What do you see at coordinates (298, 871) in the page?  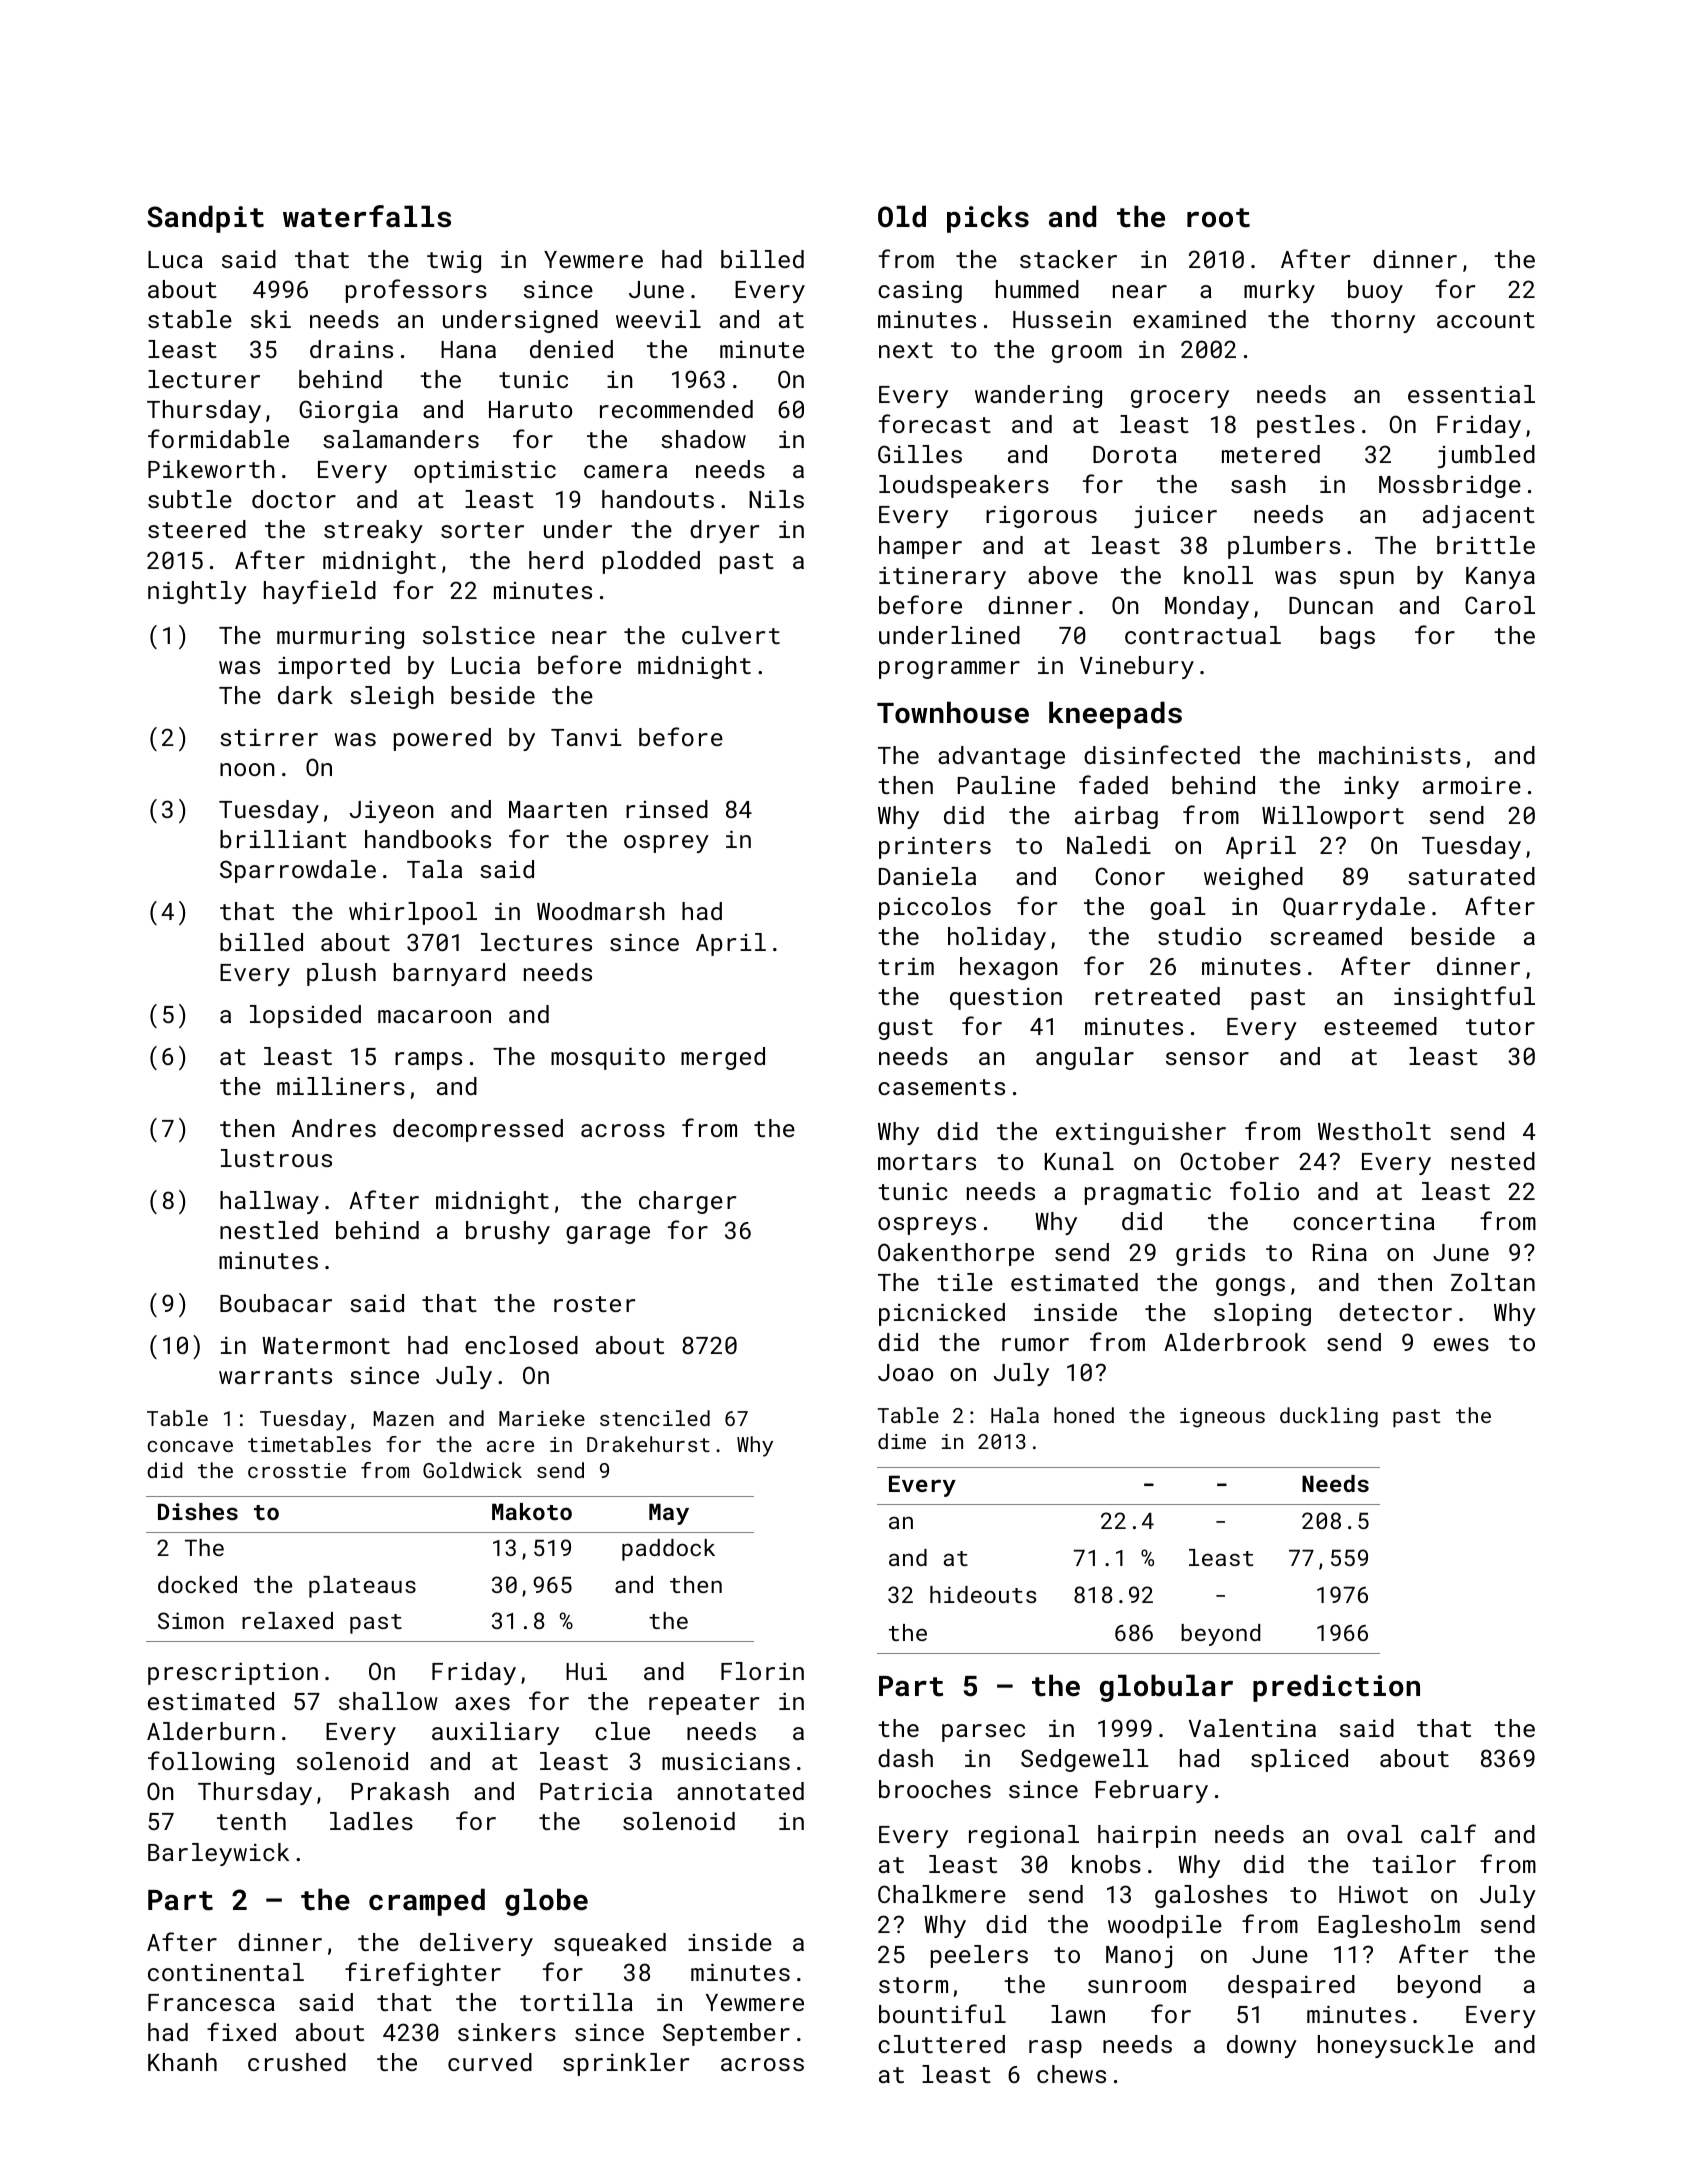 I see `Sparrowdale` at bounding box center [298, 871].
